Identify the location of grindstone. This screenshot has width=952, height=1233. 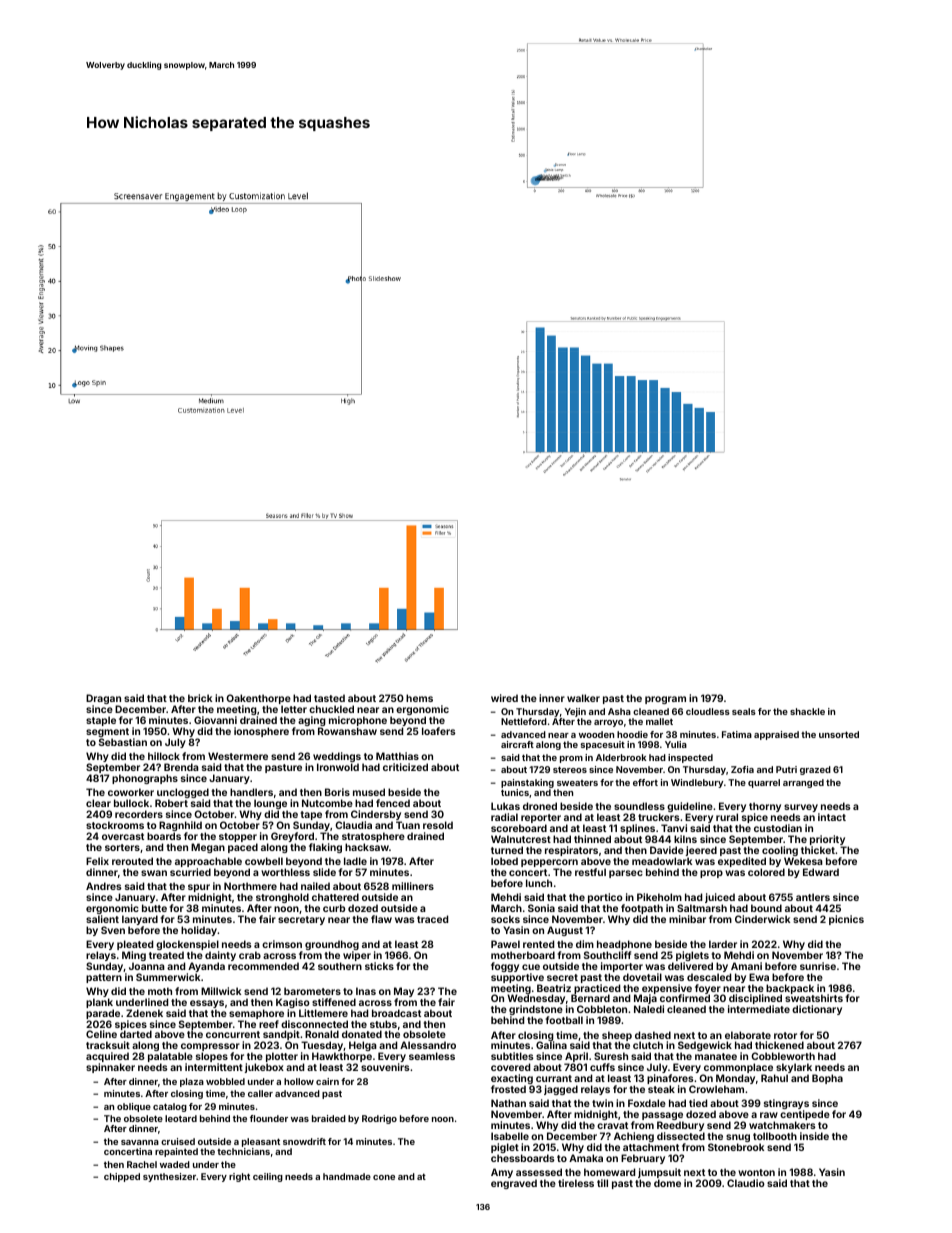
(536, 1011).
